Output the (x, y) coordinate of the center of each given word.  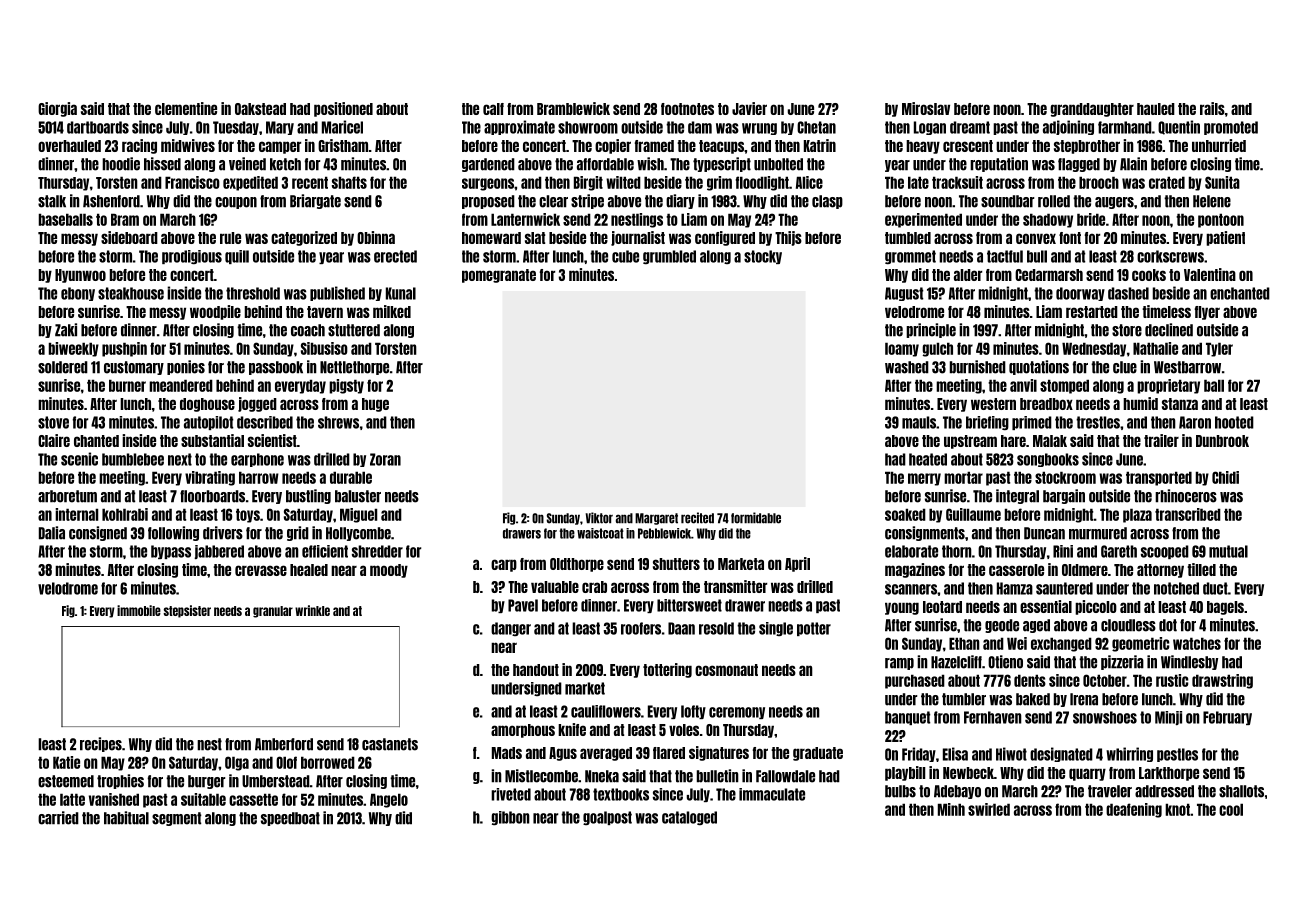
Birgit (588, 183)
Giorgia (57, 109)
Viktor (599, 518)
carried (58, 818)
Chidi (1225, 477)
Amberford (284, 744)
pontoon (1221, 220)
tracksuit (957, 182)
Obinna (376, 237)
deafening (1134, 810)
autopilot (208, 423)
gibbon (510, 818)
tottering (667, 670)
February (1227, 718)
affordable (605, 164)
